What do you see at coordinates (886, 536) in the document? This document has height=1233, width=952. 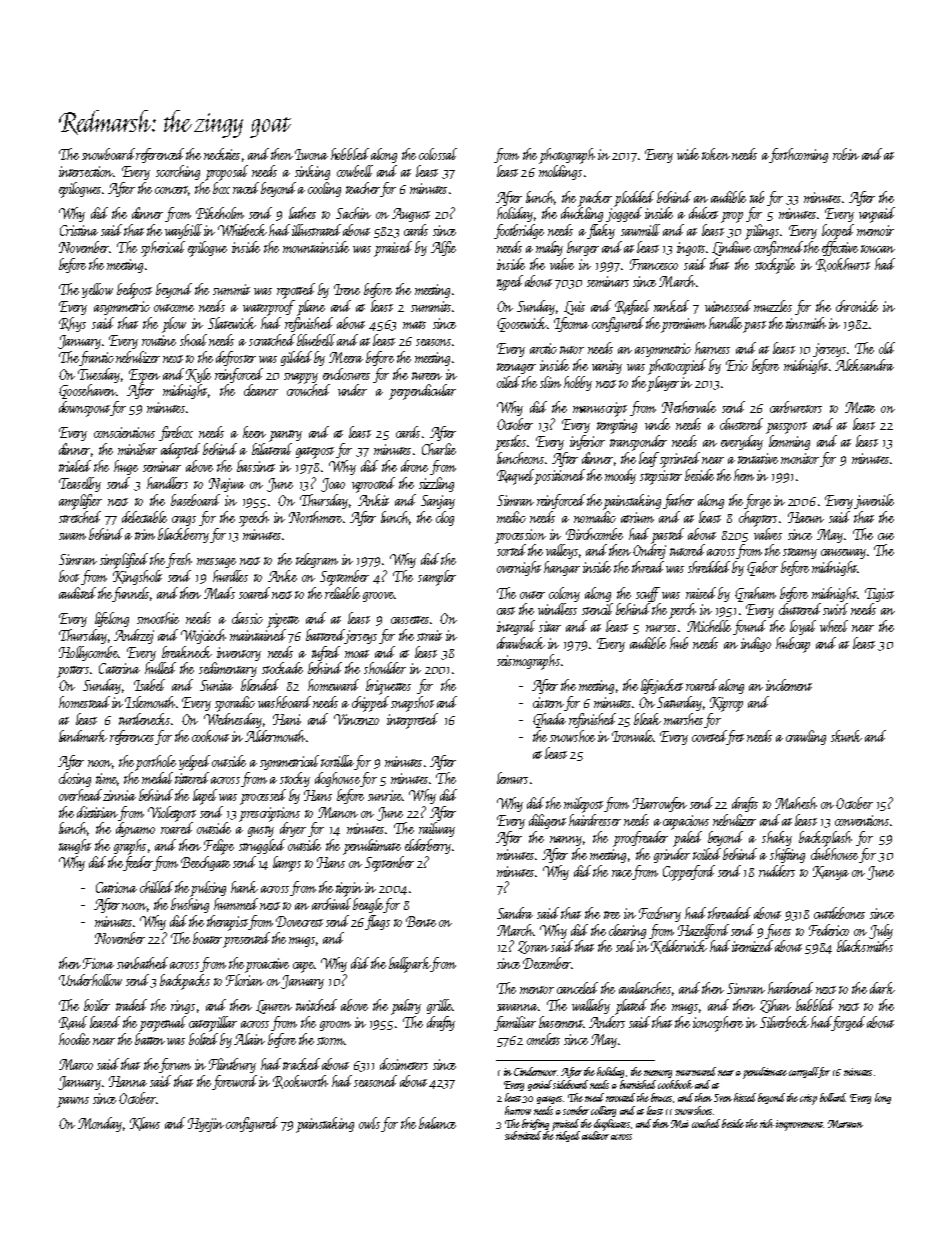 I see `cue` at bounding box center [886, 536].
